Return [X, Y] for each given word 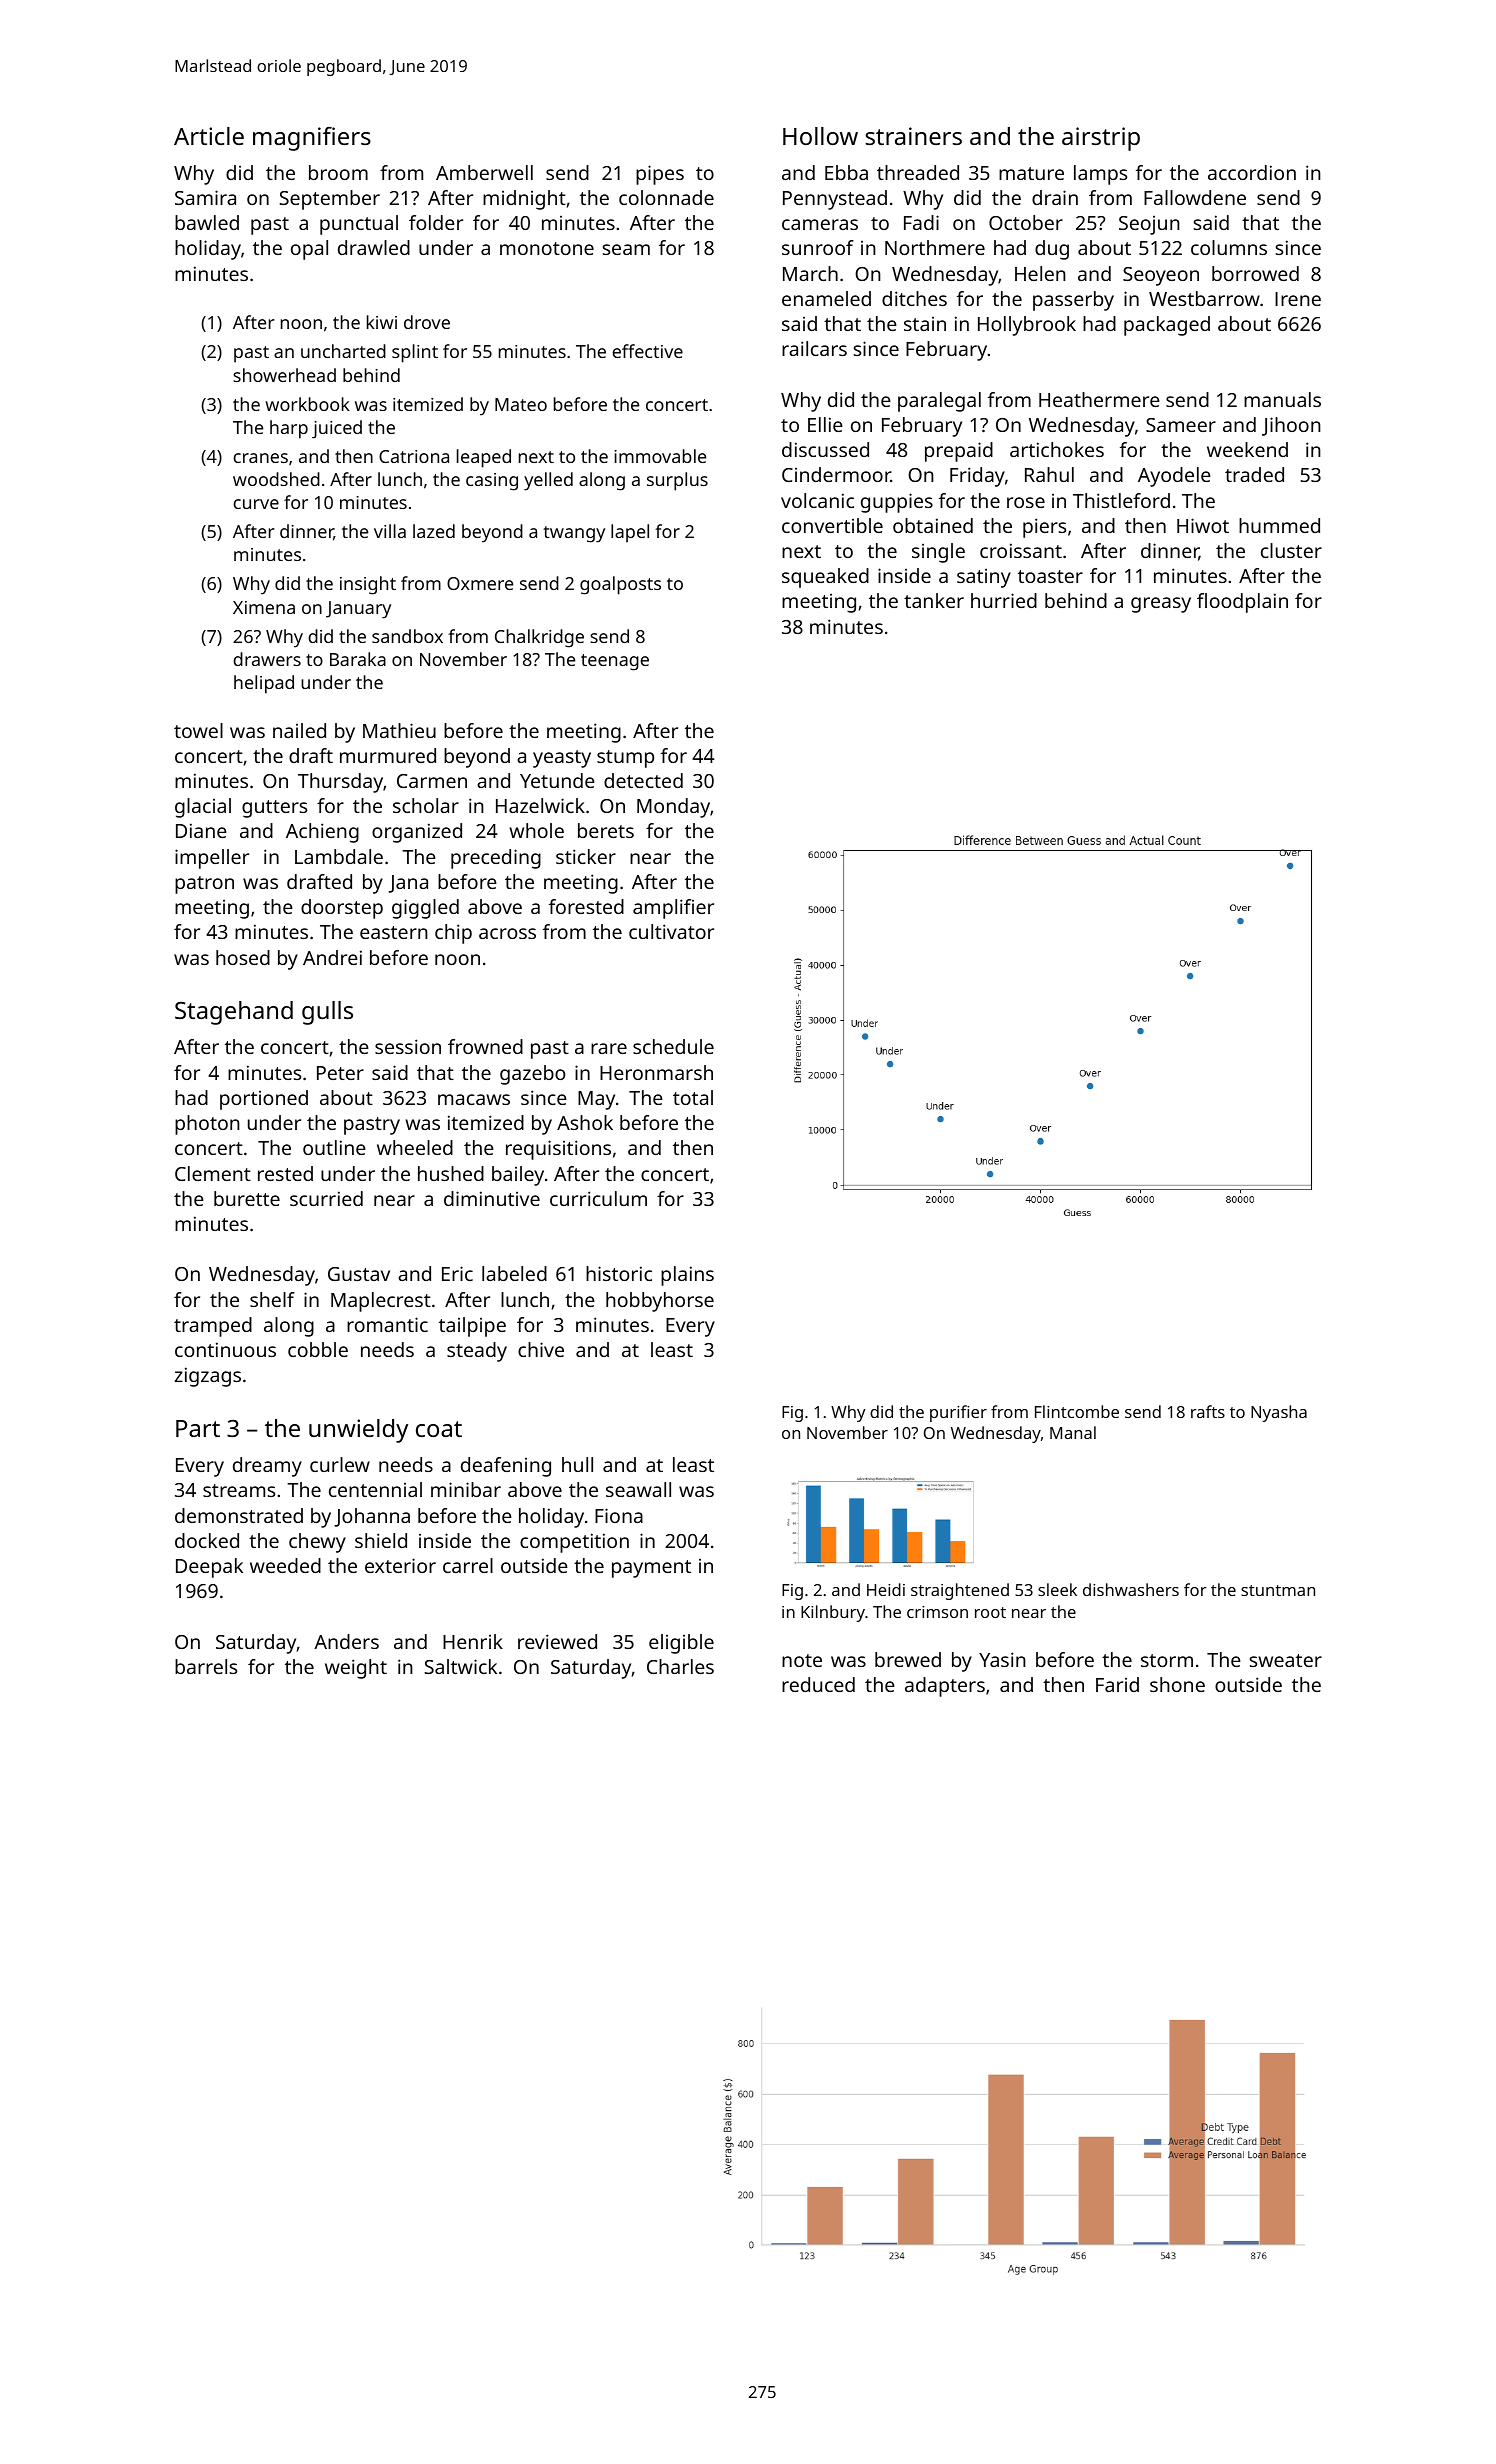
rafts [1208, 1411]
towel [198, 730]
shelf [272, 1299]
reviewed [557, 1641]
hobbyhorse [660, 1302]
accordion [1252, 172]
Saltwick [460, 1666]
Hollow [820, 136]
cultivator [671, 931]
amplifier [673, 909]
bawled [207, 222]
